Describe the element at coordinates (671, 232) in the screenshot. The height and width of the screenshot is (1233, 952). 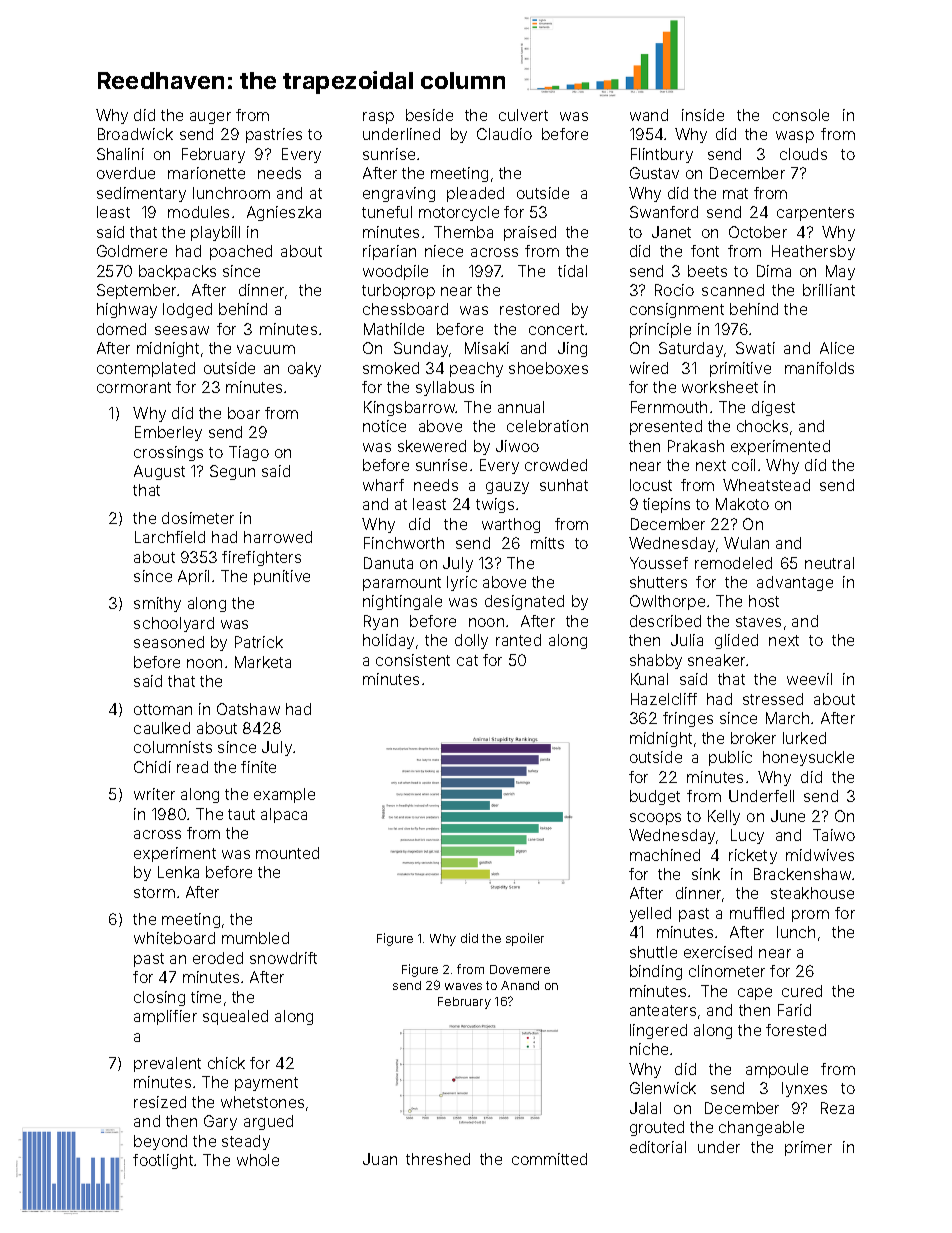
I see `Janet` at that location.
